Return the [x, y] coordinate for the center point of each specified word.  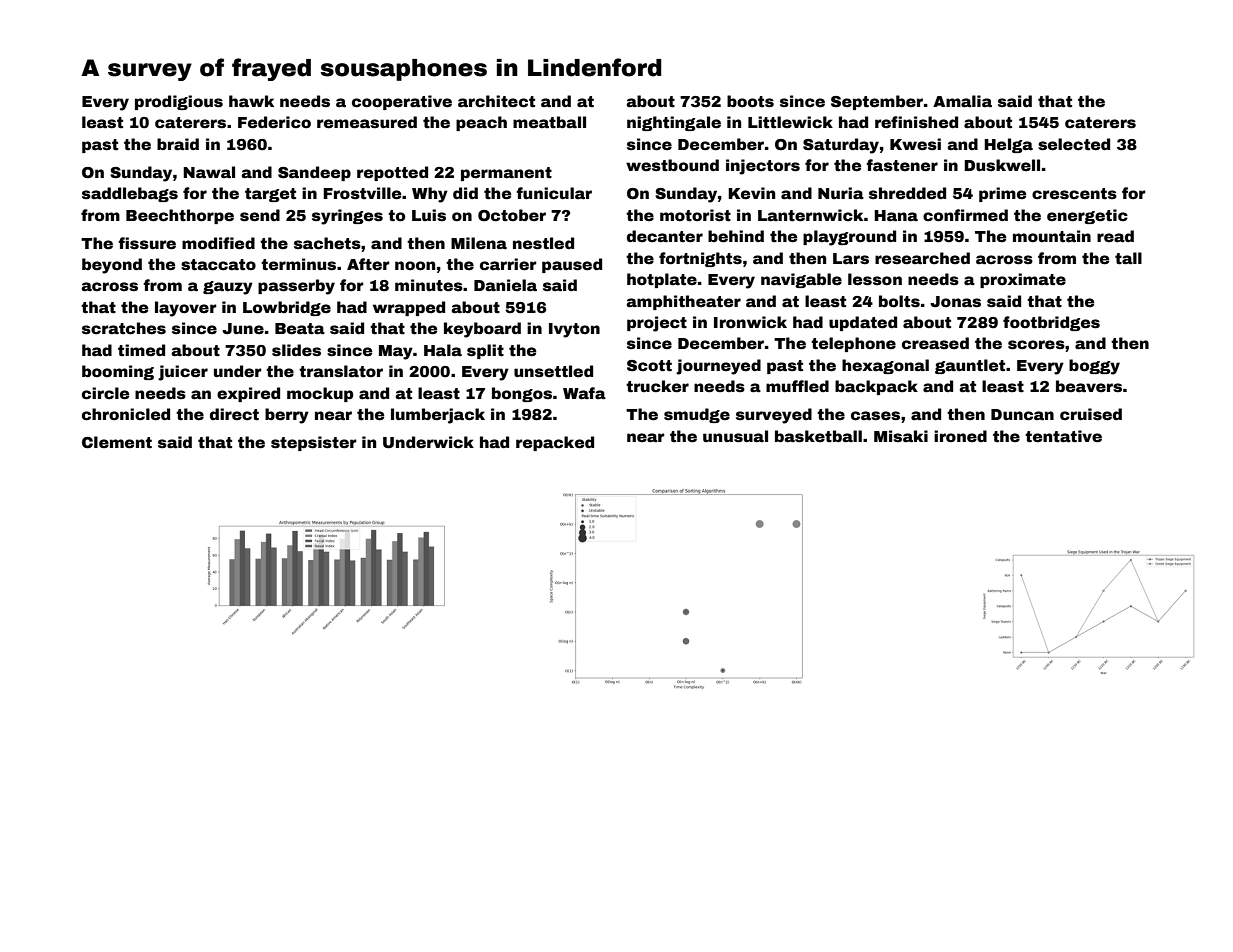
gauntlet [970, 366]
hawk [251, 101]
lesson [875, 279]
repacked [555, 443]
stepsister [314, 443]
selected [1074, 144]
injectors [763, 167]
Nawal [209, 172]
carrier [508, 264]
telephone [853, 344]
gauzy [228, 288]
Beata [300, 329]
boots [750, 101]
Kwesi [915, 144]
